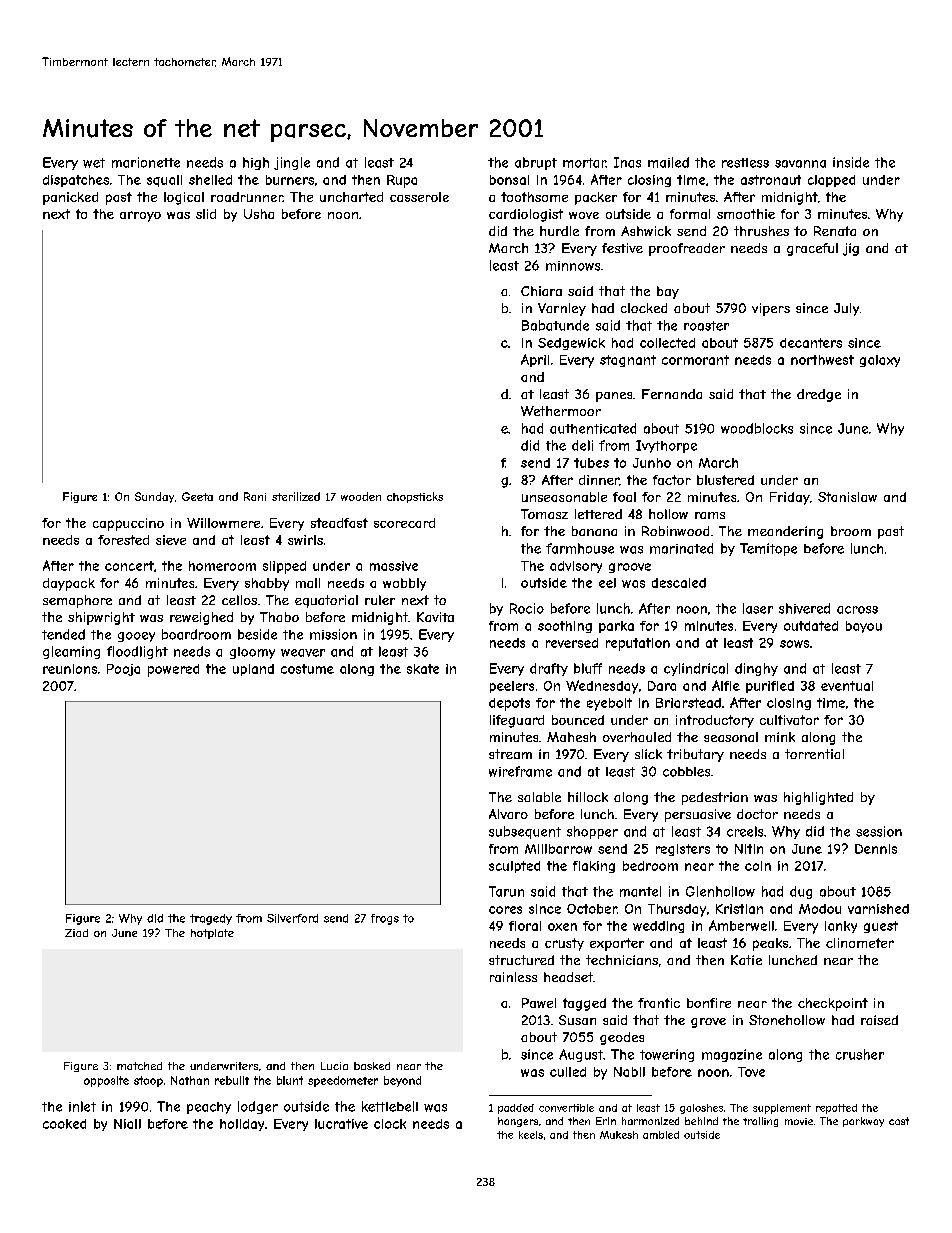 The image size is (952, 1233). What do you see at coordinates (801, 892) in the screenshot?
I see `dug` at bounding box center [801, 892].
